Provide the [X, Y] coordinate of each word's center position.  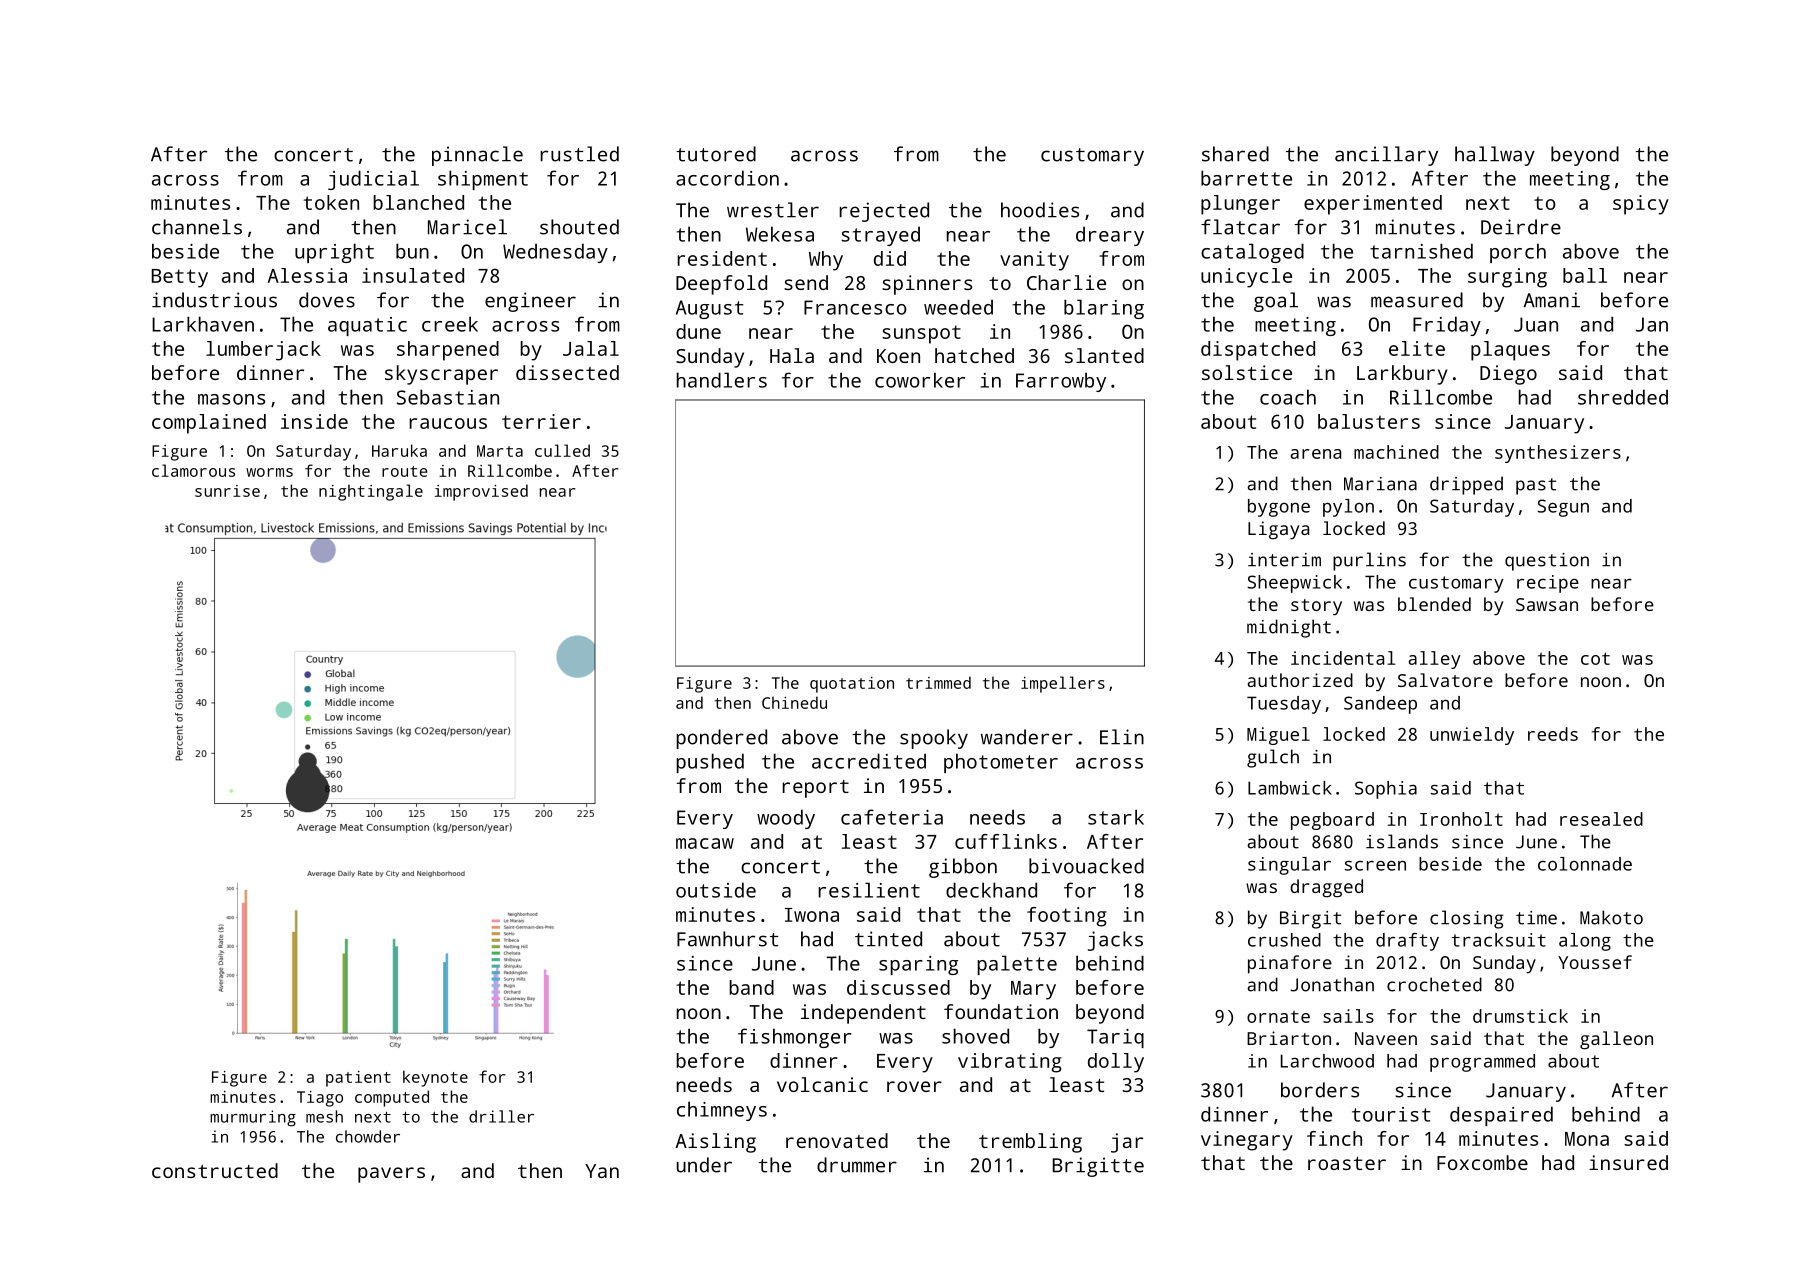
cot [1595, 658]
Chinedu [794, 702]
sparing [918, 965]
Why [826, 261]
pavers [391, 1175]
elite [1417, 348]
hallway [1495, 156]
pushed [710, 763]
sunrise [227, 491]
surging [1507, 278]
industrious [214, 300]
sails [1348, 1016]
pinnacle [477, 156]
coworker [920, 380]
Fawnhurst [728, 939]
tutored [716, 154]
